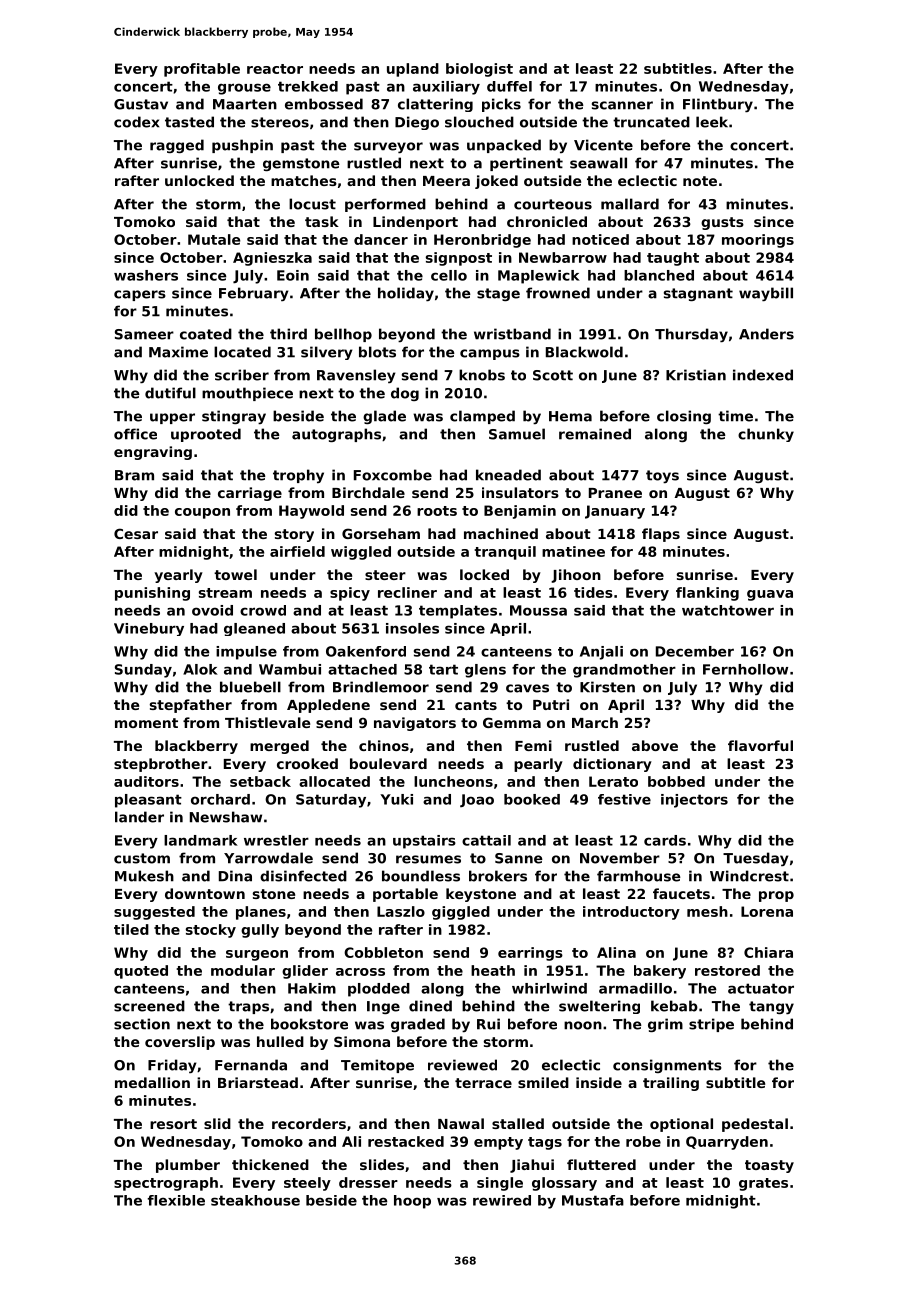 This screenshot has height=1316, width=908. Describe the element at coordinates (622, 105) in the screenshot. I see `scanner` at that location.
